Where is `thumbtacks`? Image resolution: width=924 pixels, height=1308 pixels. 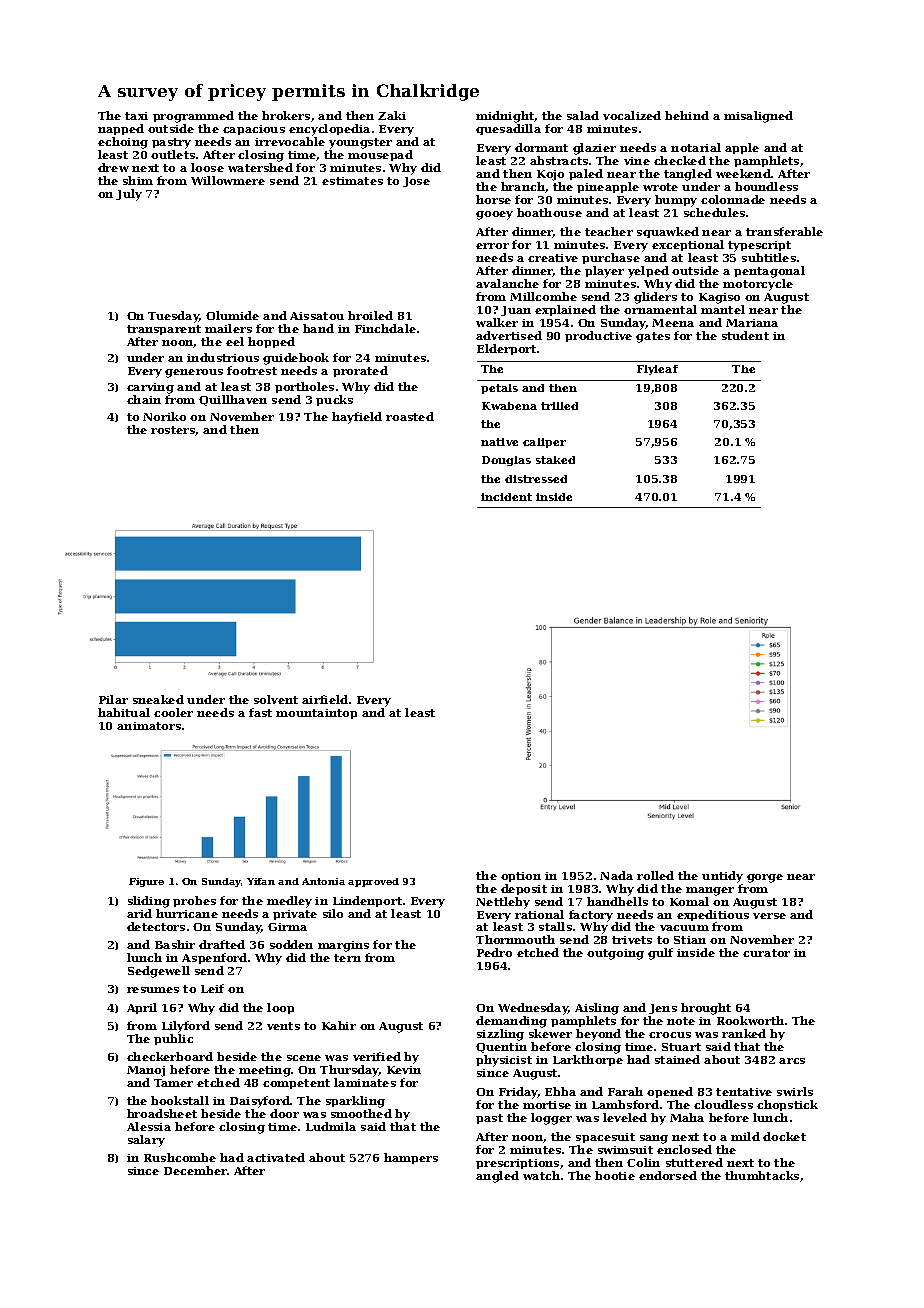 thumbtacks is located at coordinates (762, 1175).
